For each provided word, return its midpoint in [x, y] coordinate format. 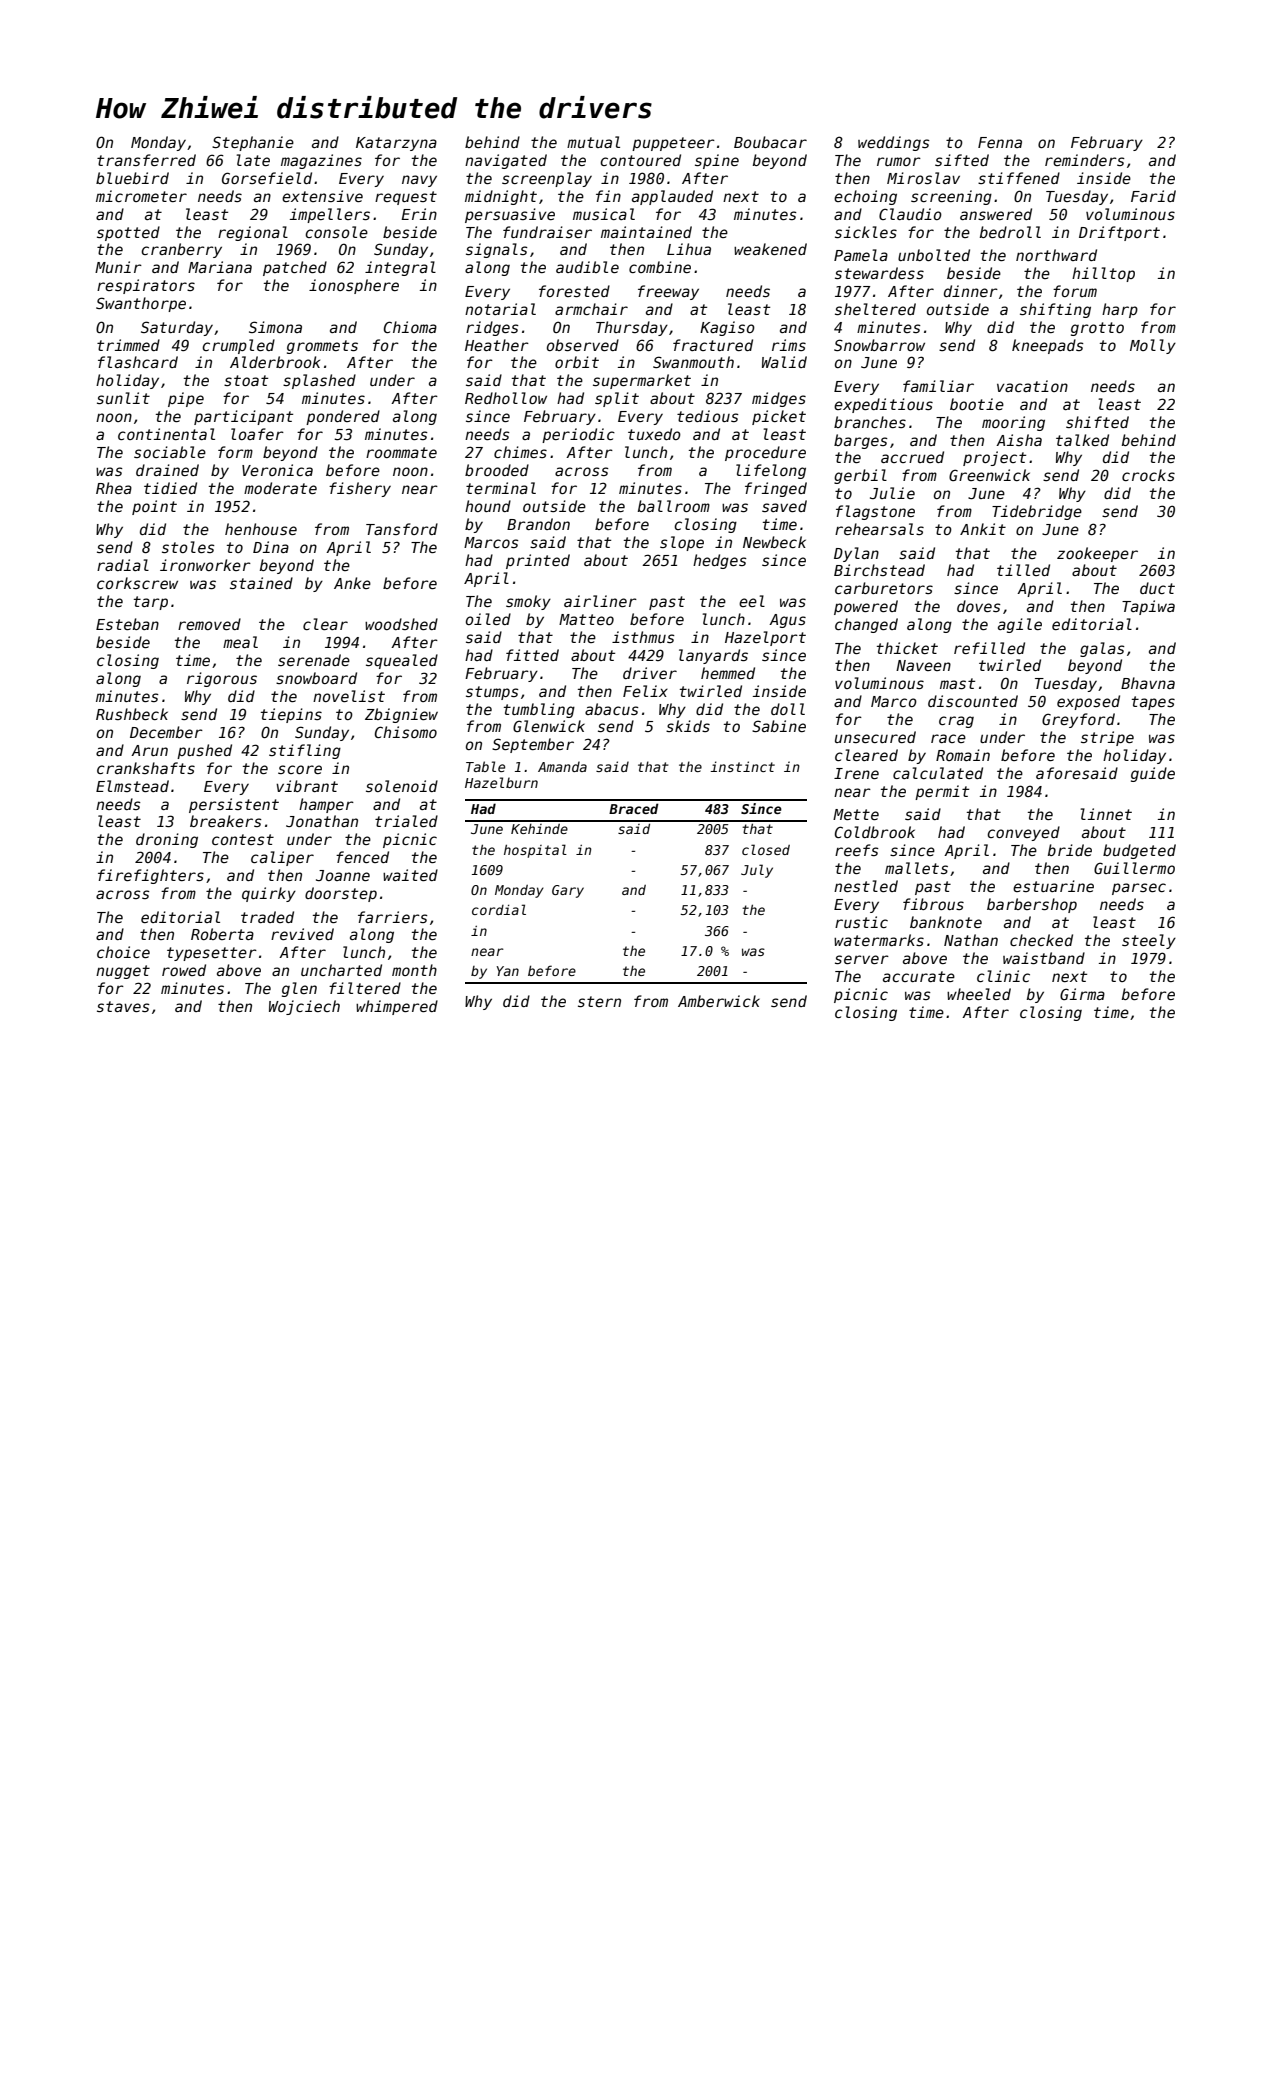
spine [717, 161]
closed [766, 849]
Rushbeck [132, 714]
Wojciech [304, 1007]
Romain [963, 755]
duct [1157, 588]
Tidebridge [1037, 512]
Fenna [1000, 142]
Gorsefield [267, 178]
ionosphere [354, 286]
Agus [787, 621]
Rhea [114, 488]
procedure [765, 453]
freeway [668, 292]
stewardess [879, 273]
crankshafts [146, 768]
